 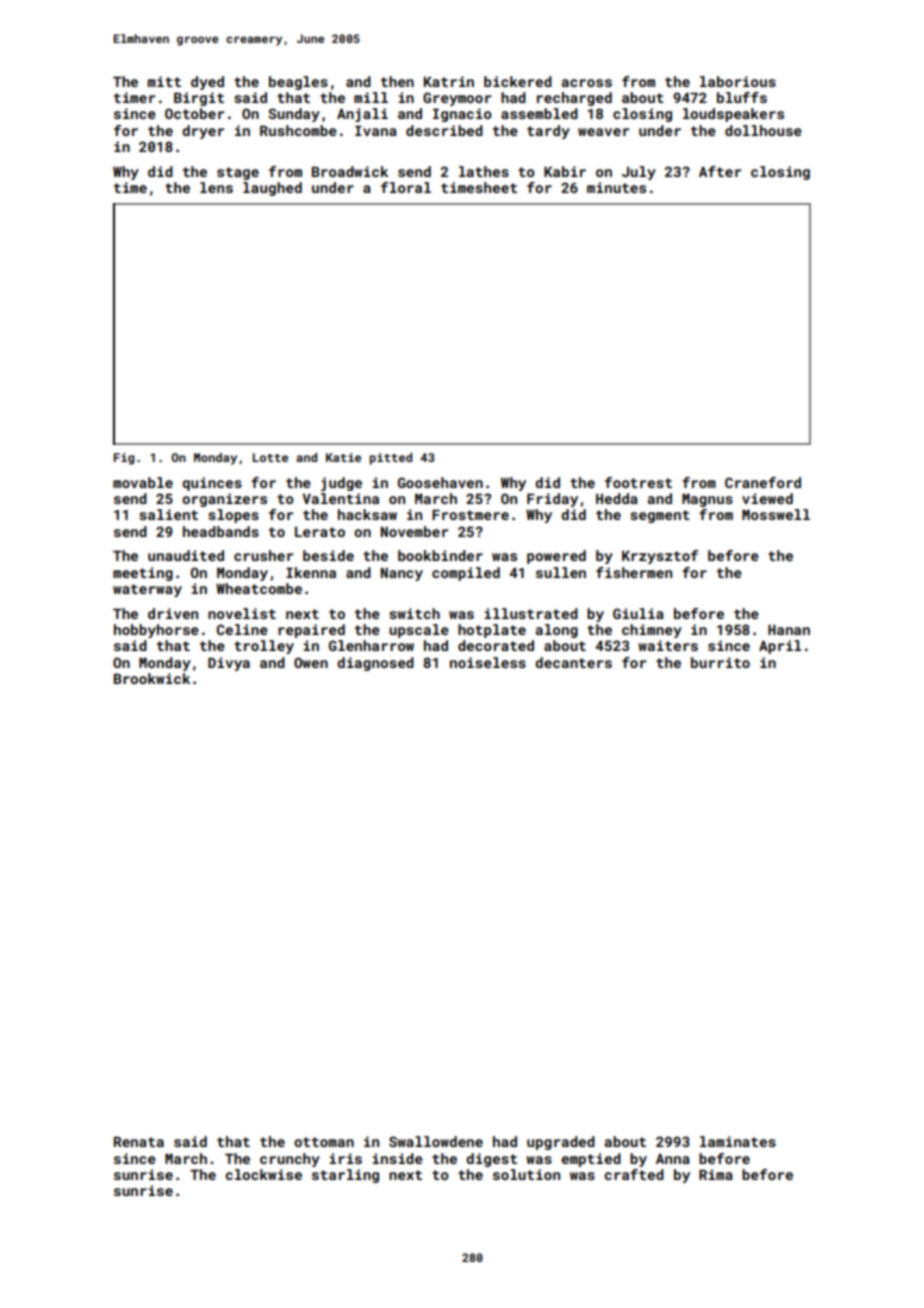 I want to click on laughed, so click(x=272, y=189).
